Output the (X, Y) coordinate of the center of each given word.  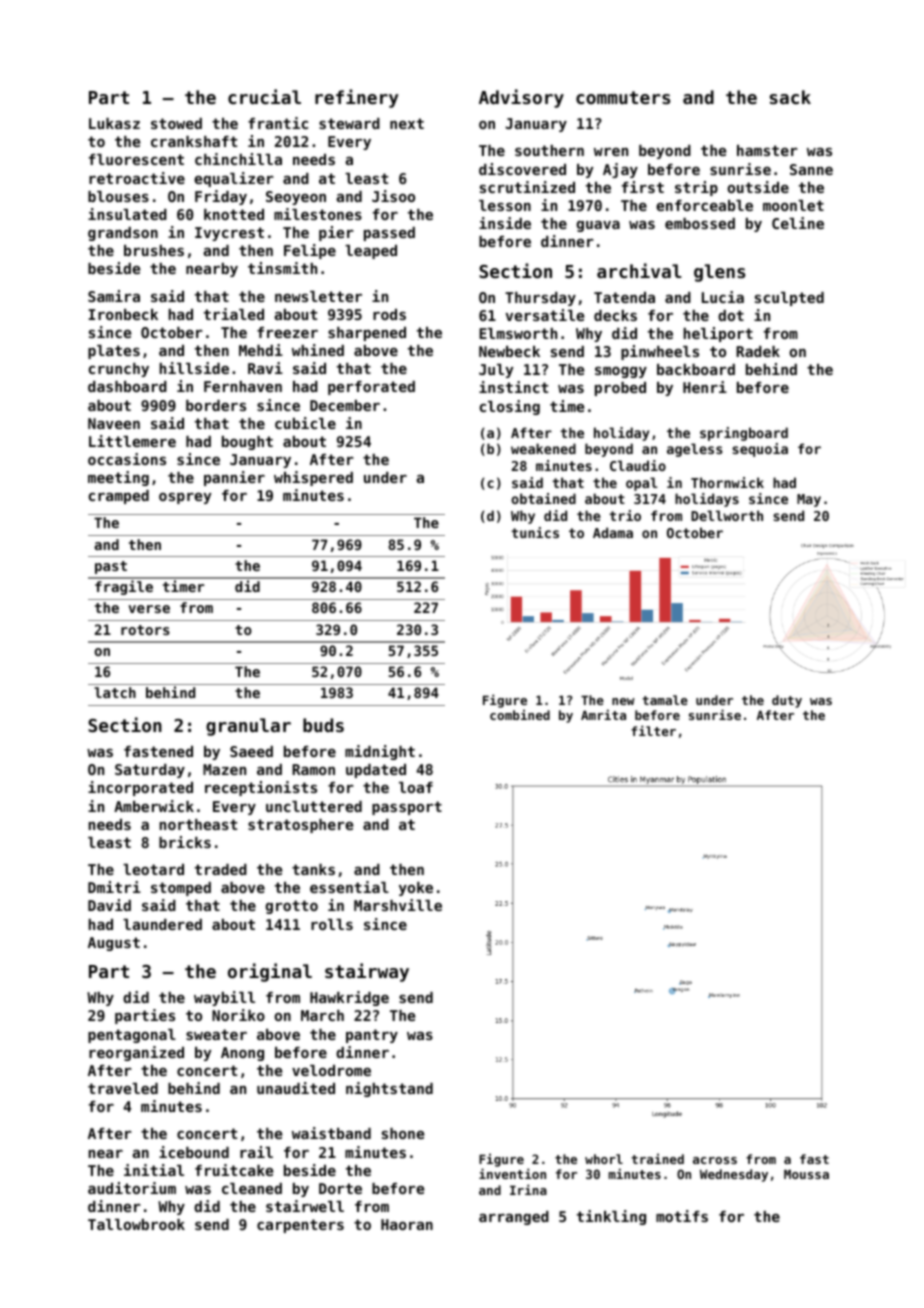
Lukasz (114, 123)
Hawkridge (349, 998)
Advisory (521, 98)
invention (512, 1173)
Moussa (806, 1174)
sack (790, 97)
